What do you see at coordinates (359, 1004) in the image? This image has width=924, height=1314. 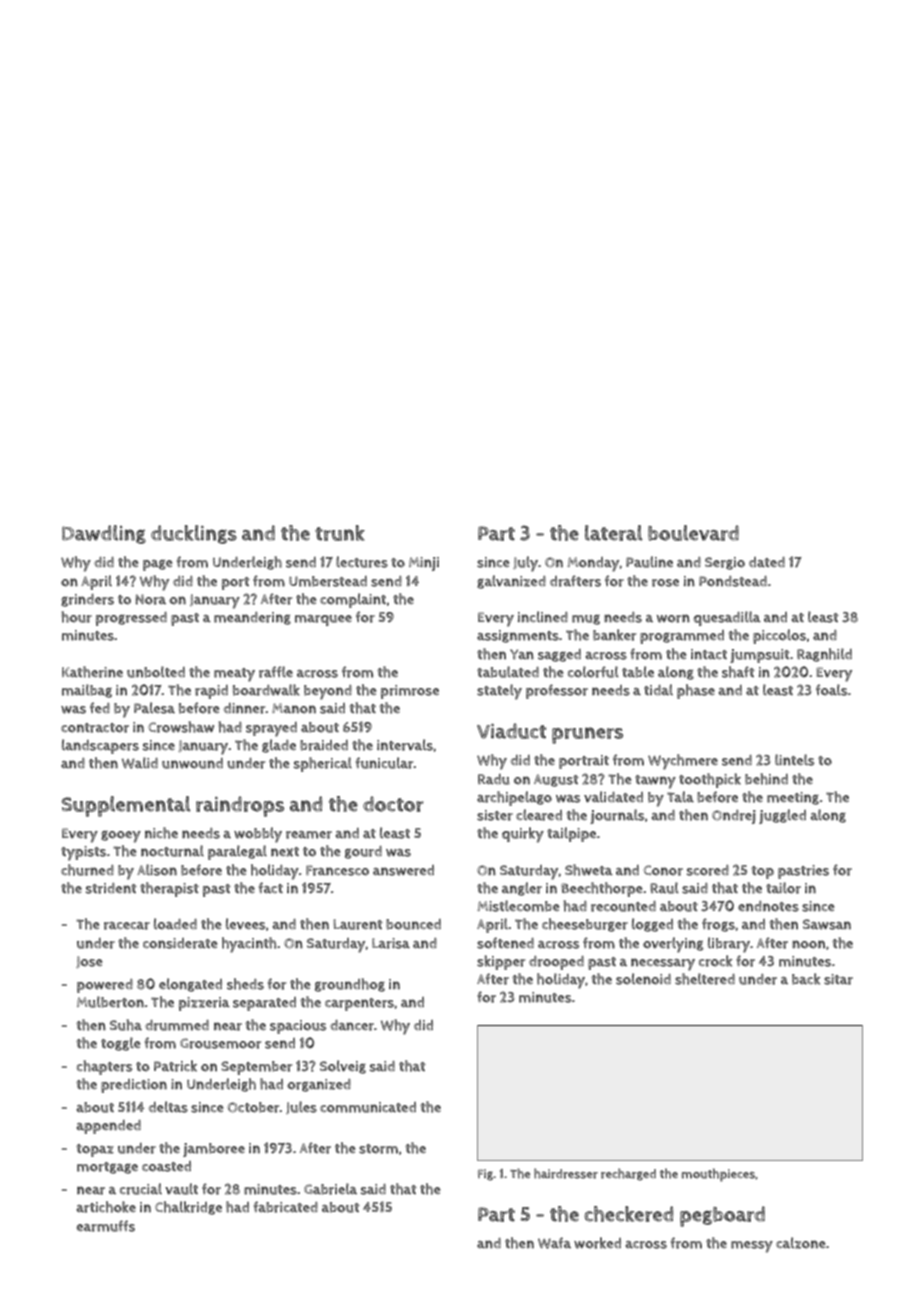 I see `carpenters` at bounding box center [359, 1004].
